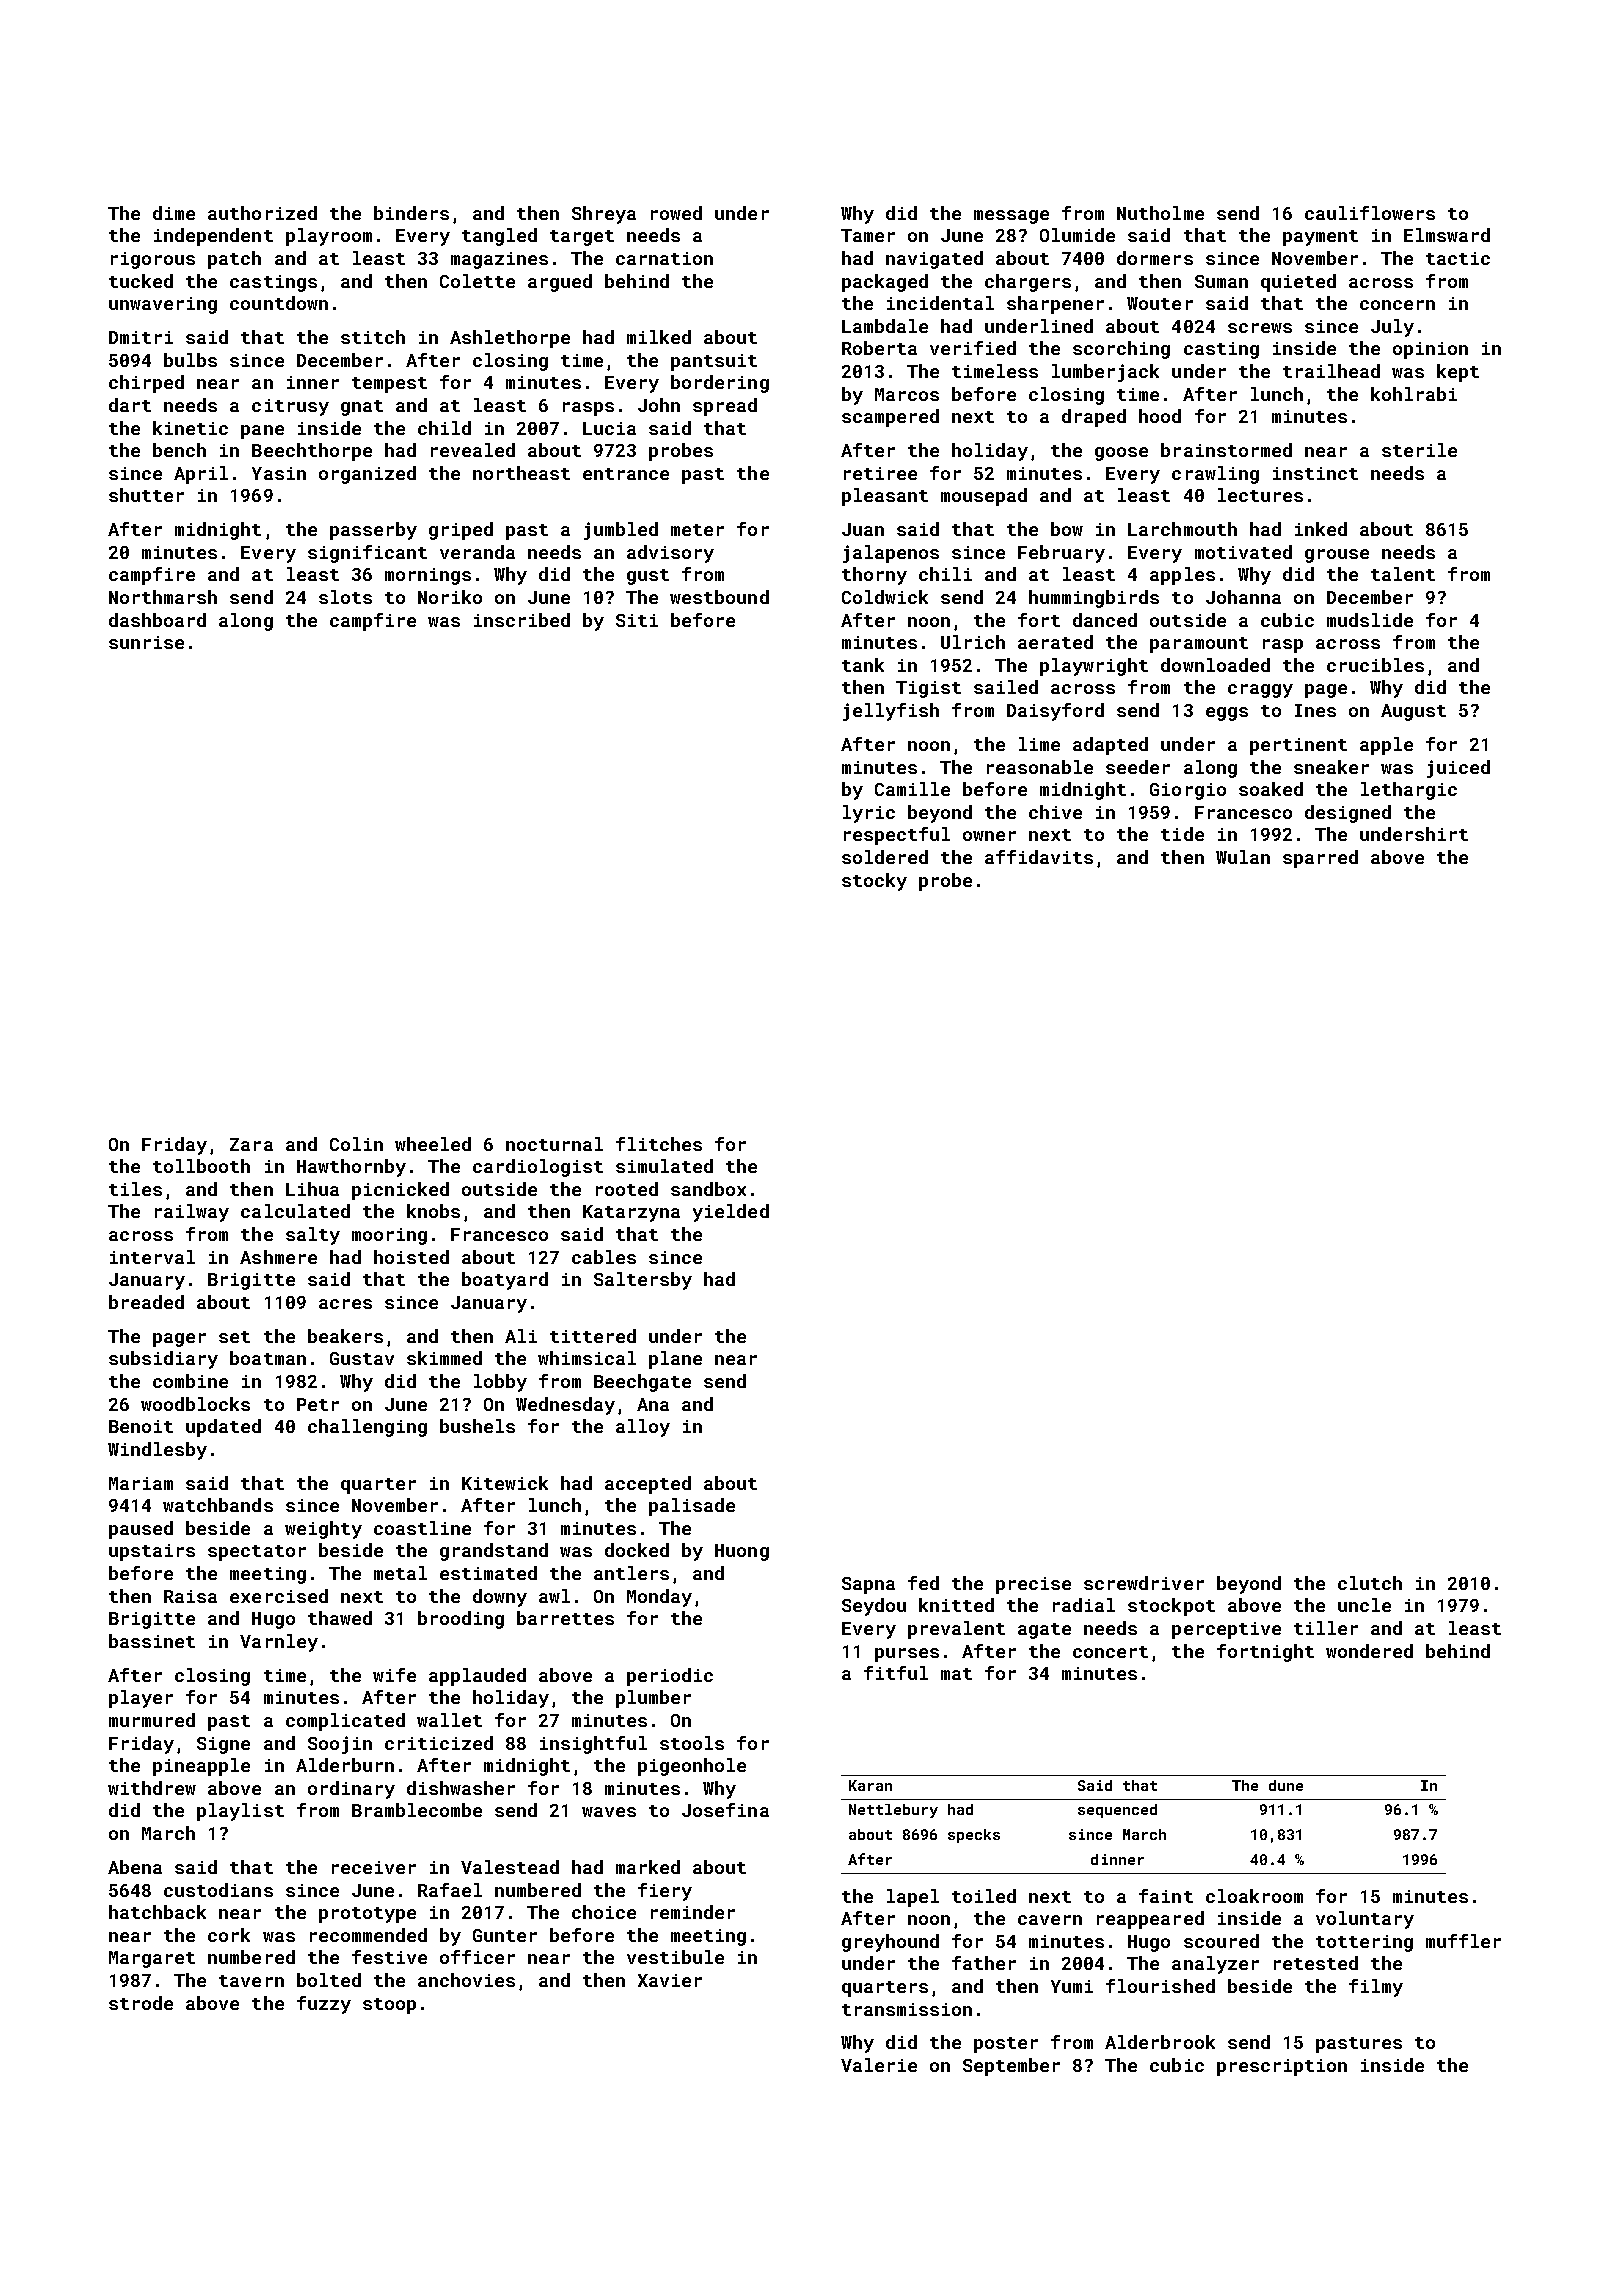 This document has height=2292, width=1620. Describe the element at coordinates (731, 1213) in the document. I see `yielded` at that location.
